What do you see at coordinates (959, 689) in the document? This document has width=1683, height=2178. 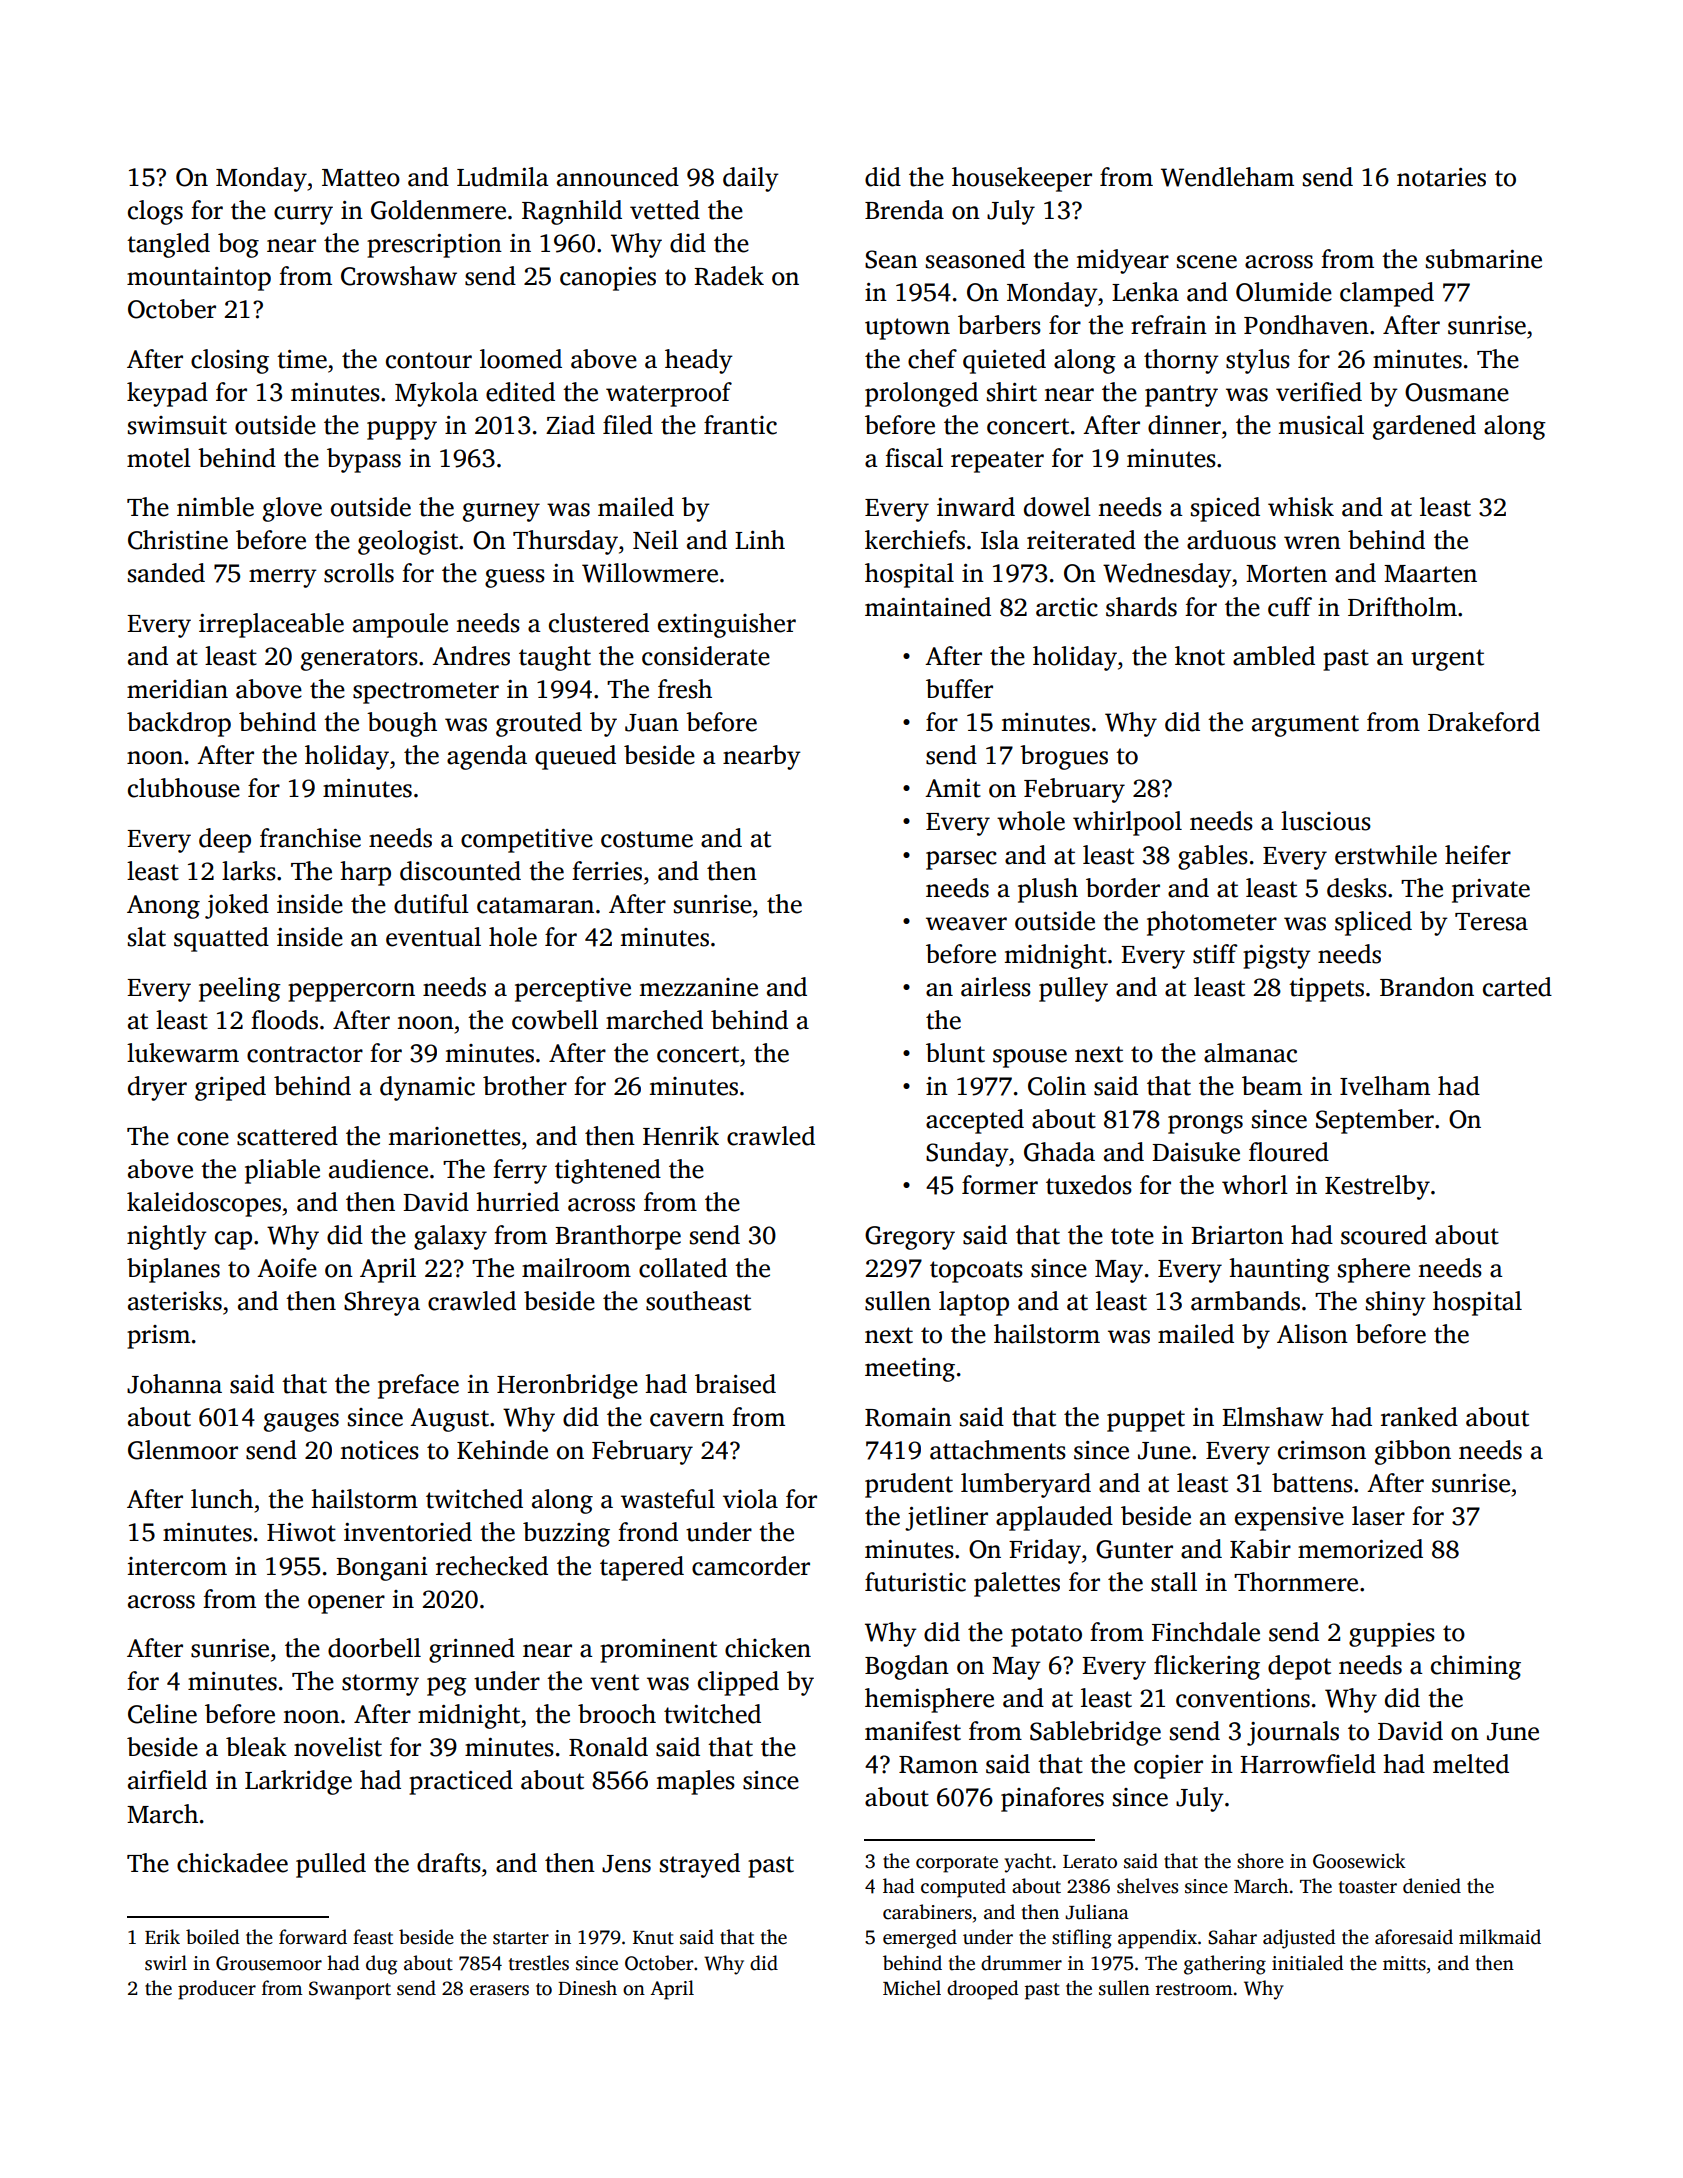 I see `buffer` at bounding box center [959, 689].
